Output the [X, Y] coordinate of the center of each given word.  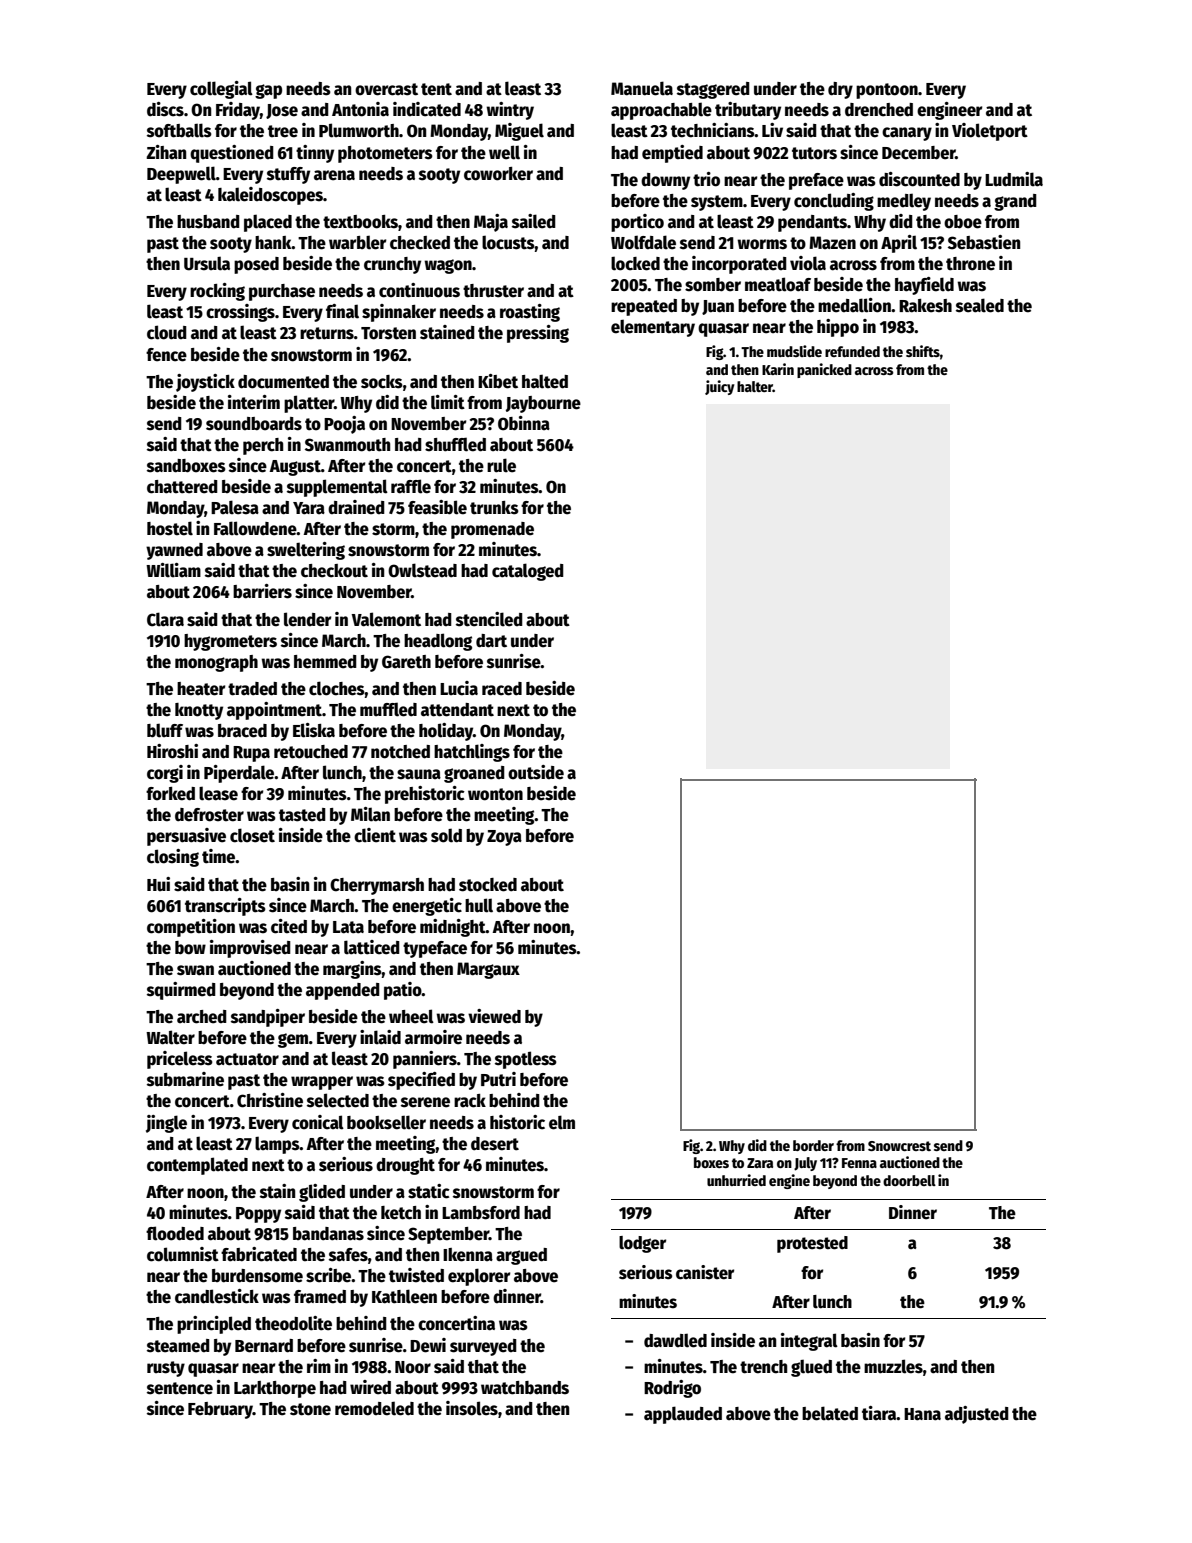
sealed [980, 305]
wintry [510, 111]
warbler [358, 242]
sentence [180, 1388]
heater [201, 689]
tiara [879, 1413]
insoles [472, 1408]
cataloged [528, 572]
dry [840, 90]
